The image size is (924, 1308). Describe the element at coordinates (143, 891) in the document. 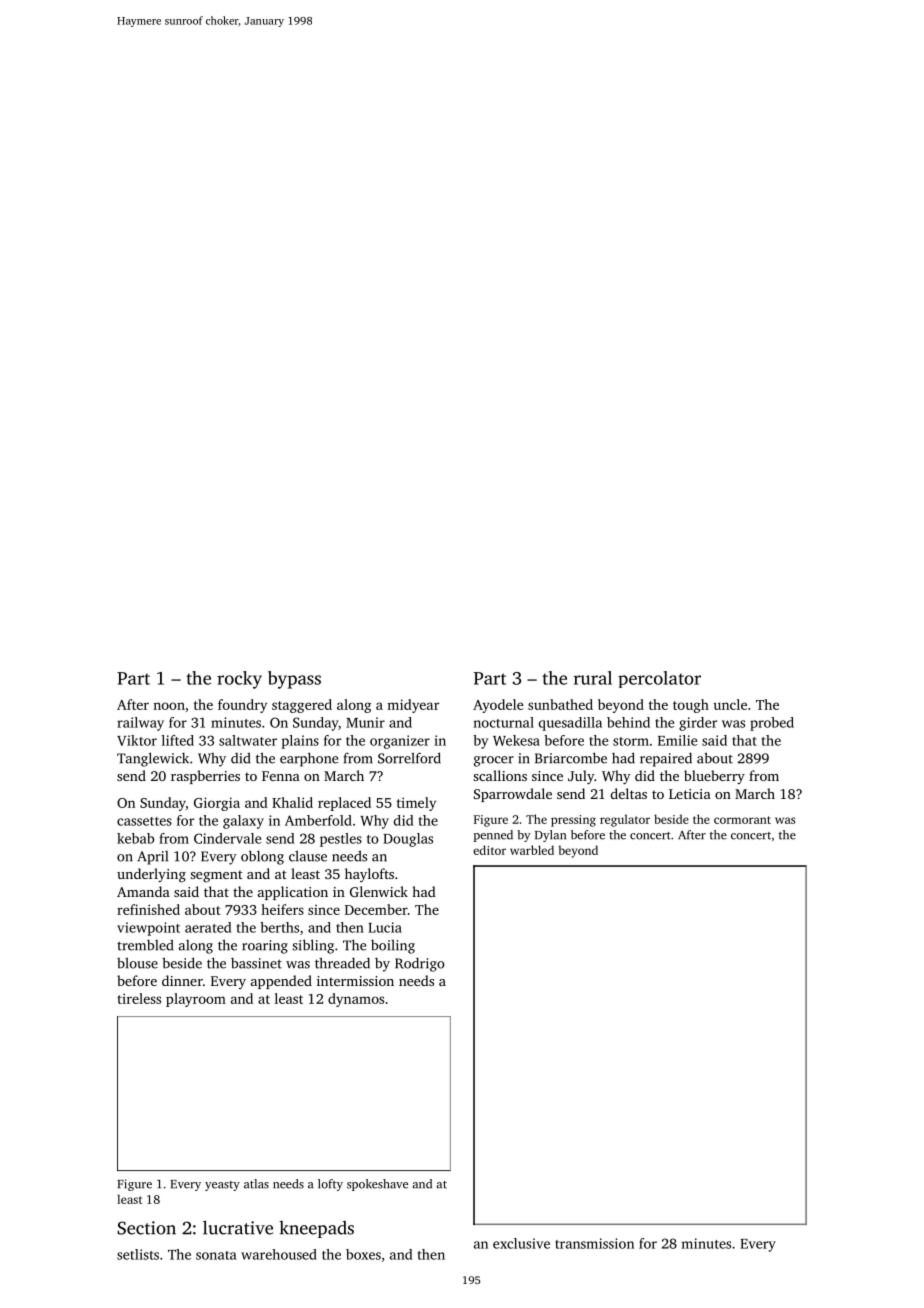

I see `Amanda` at that location.
